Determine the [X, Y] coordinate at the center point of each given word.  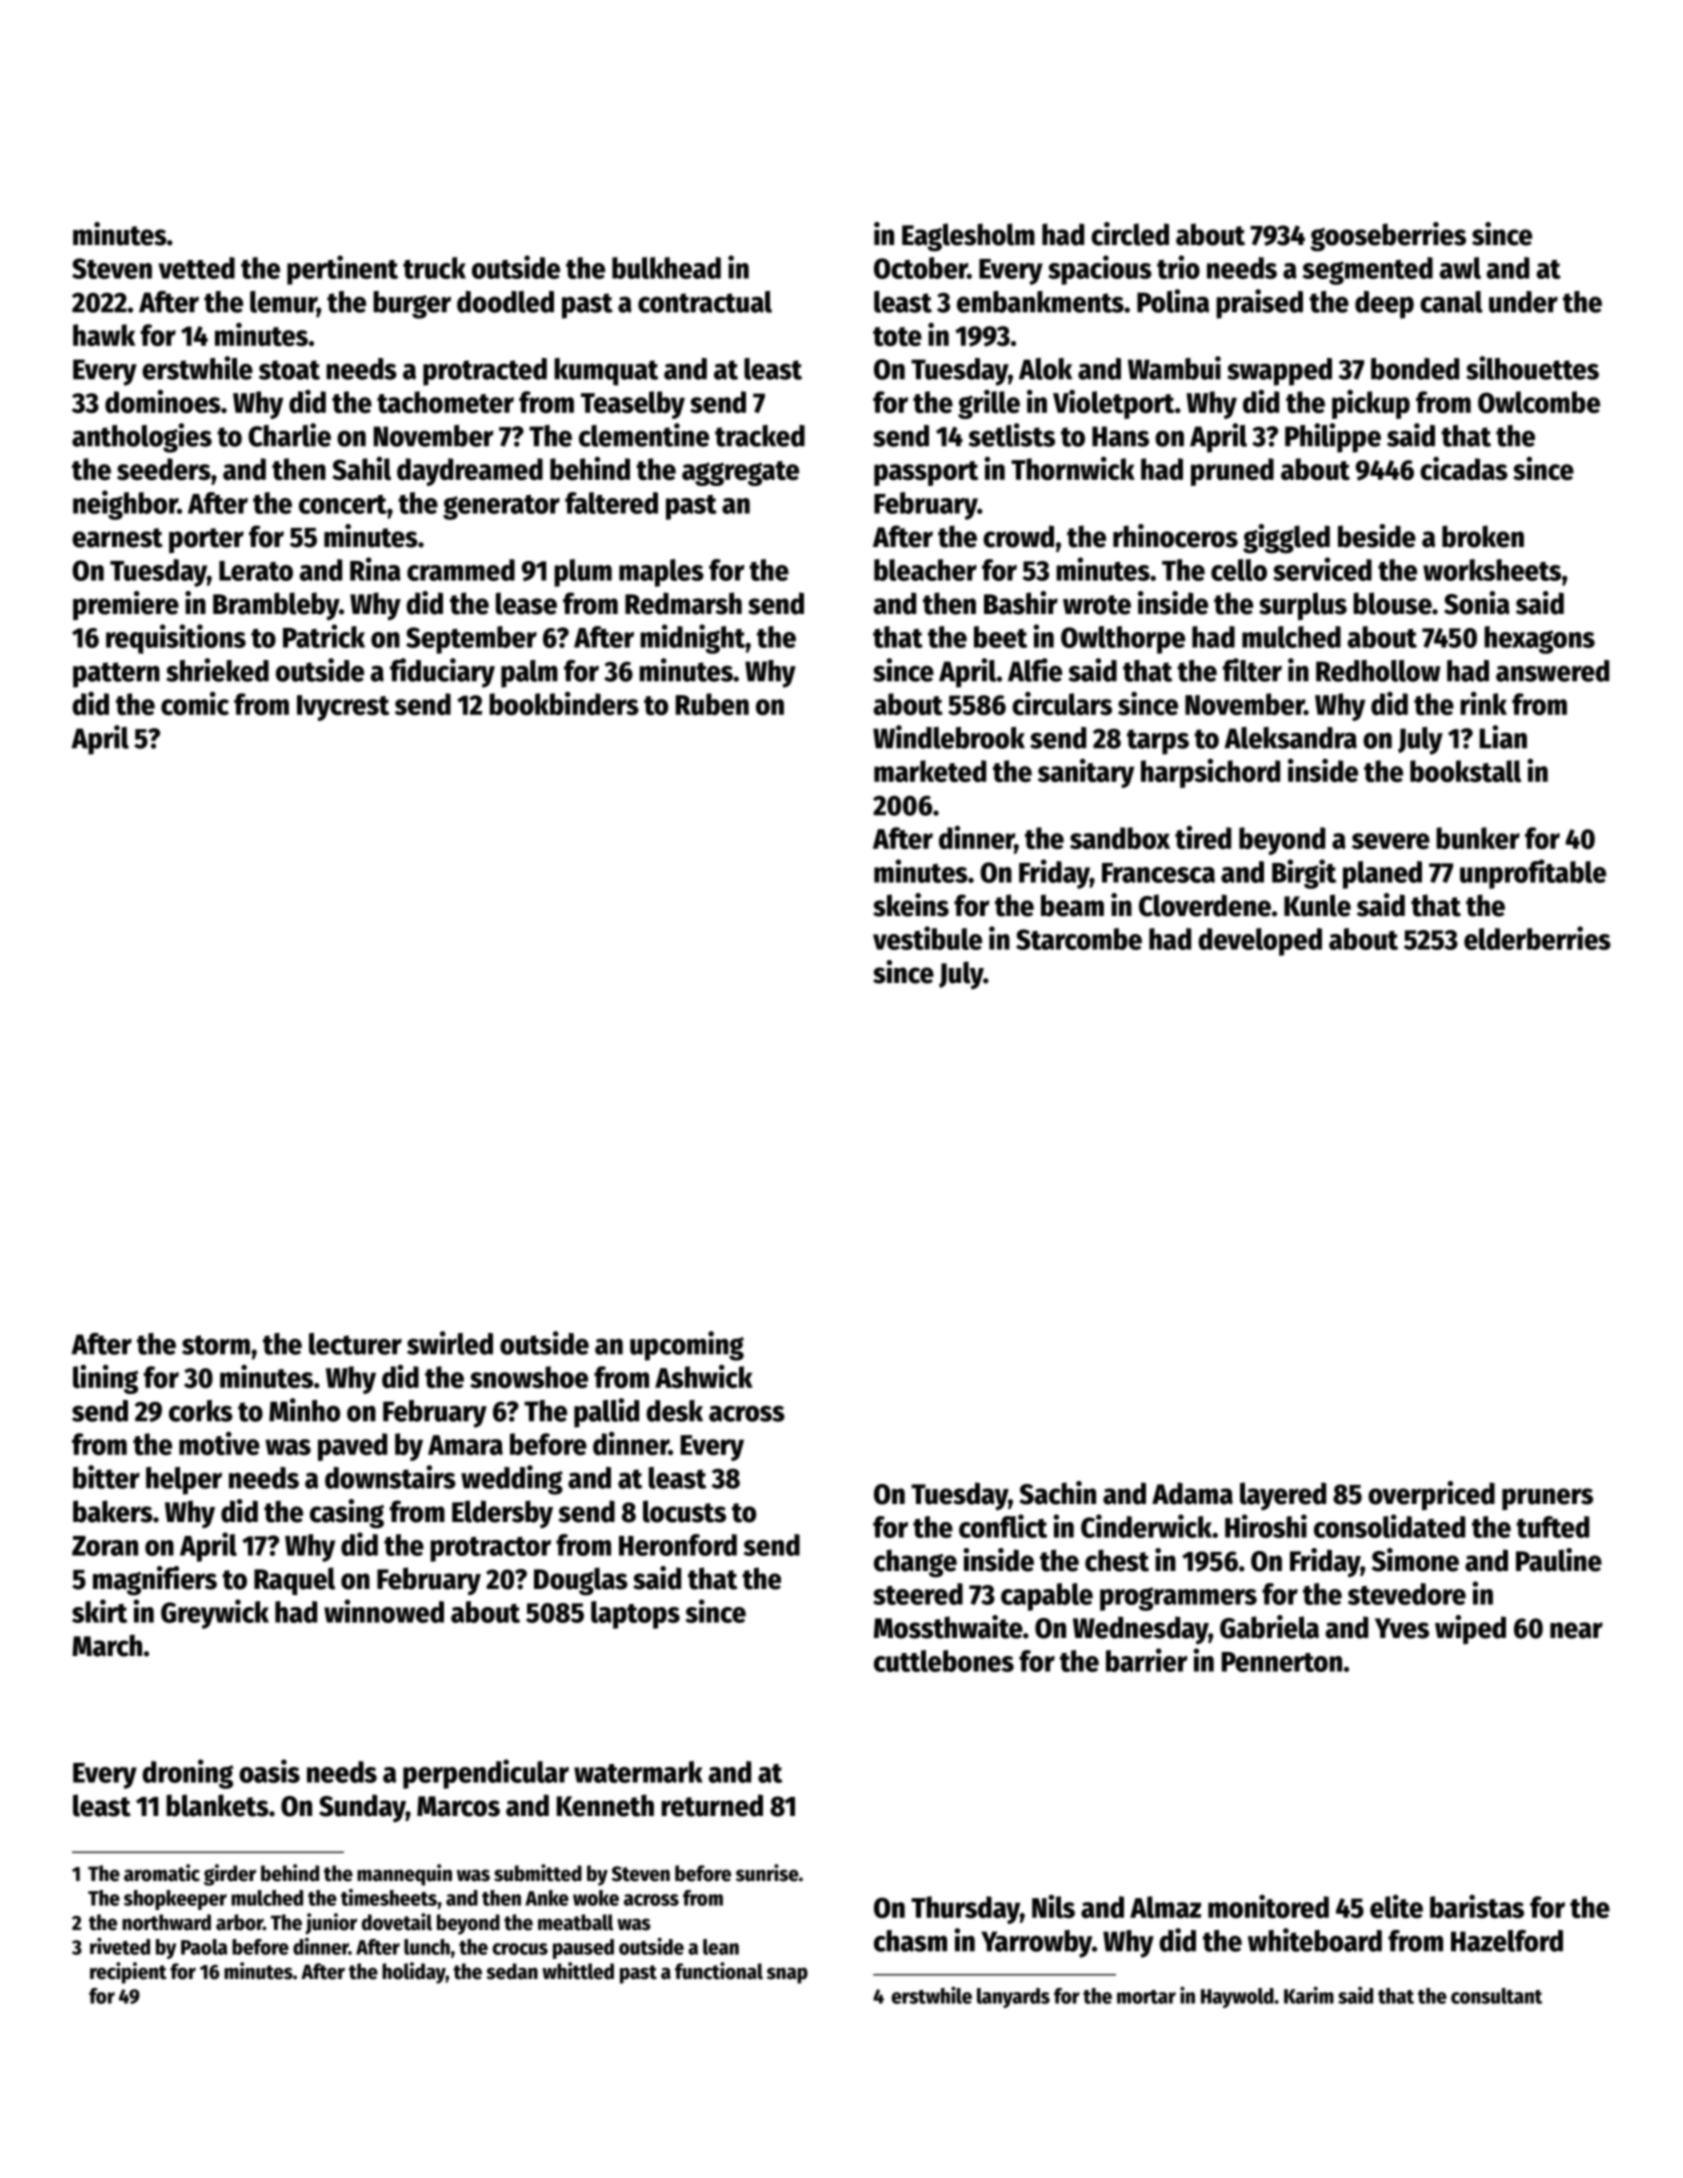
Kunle [1317, 905]
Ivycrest [343, 708]
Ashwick [704, 1376]
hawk [104, 335]
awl [1460, 268]
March [107, 1645]
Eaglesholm [968, 237]
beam [1072, 905]
